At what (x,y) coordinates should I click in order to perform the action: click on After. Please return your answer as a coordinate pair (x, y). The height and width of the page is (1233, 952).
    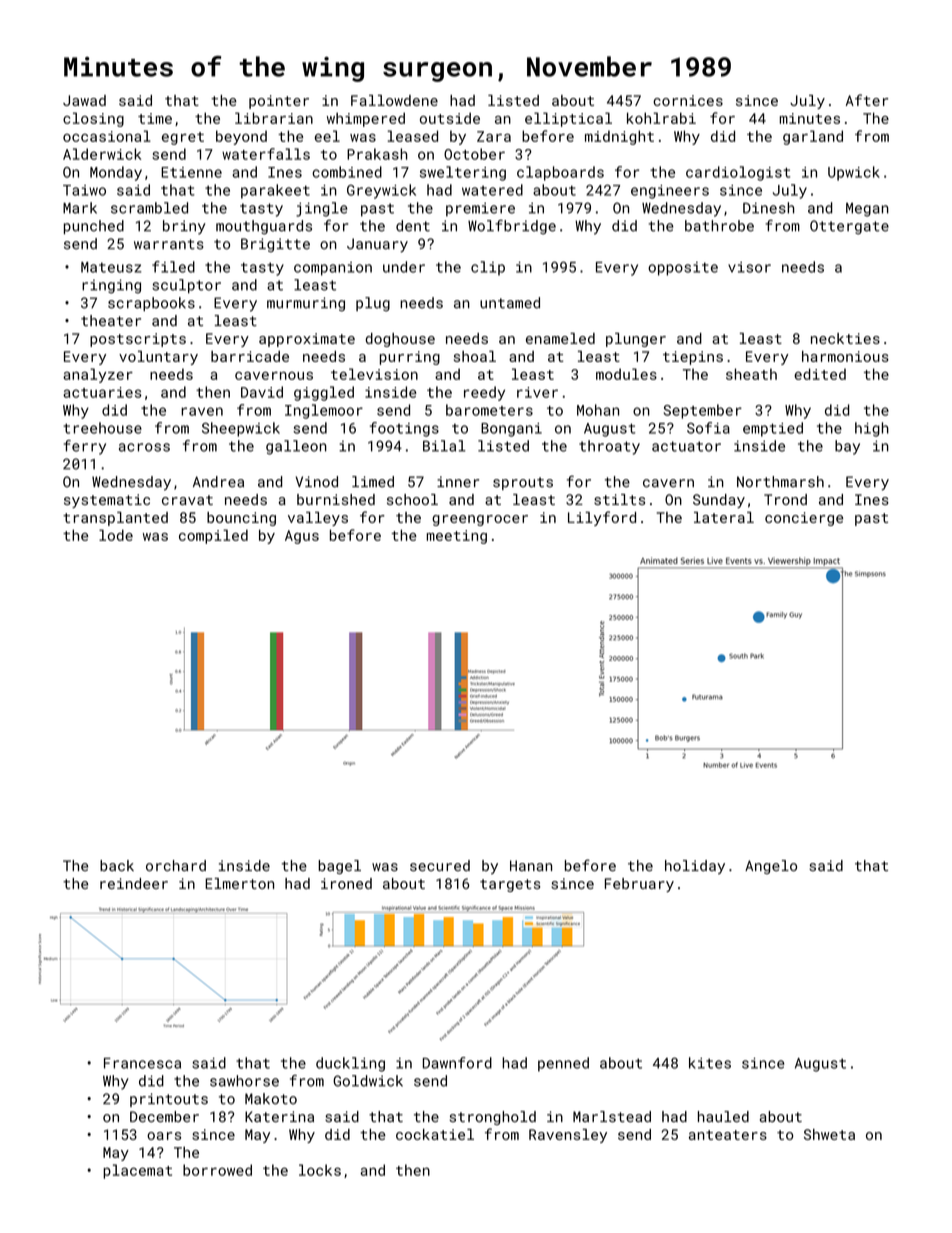
    Looking at the image, I should click on (867, 100).
